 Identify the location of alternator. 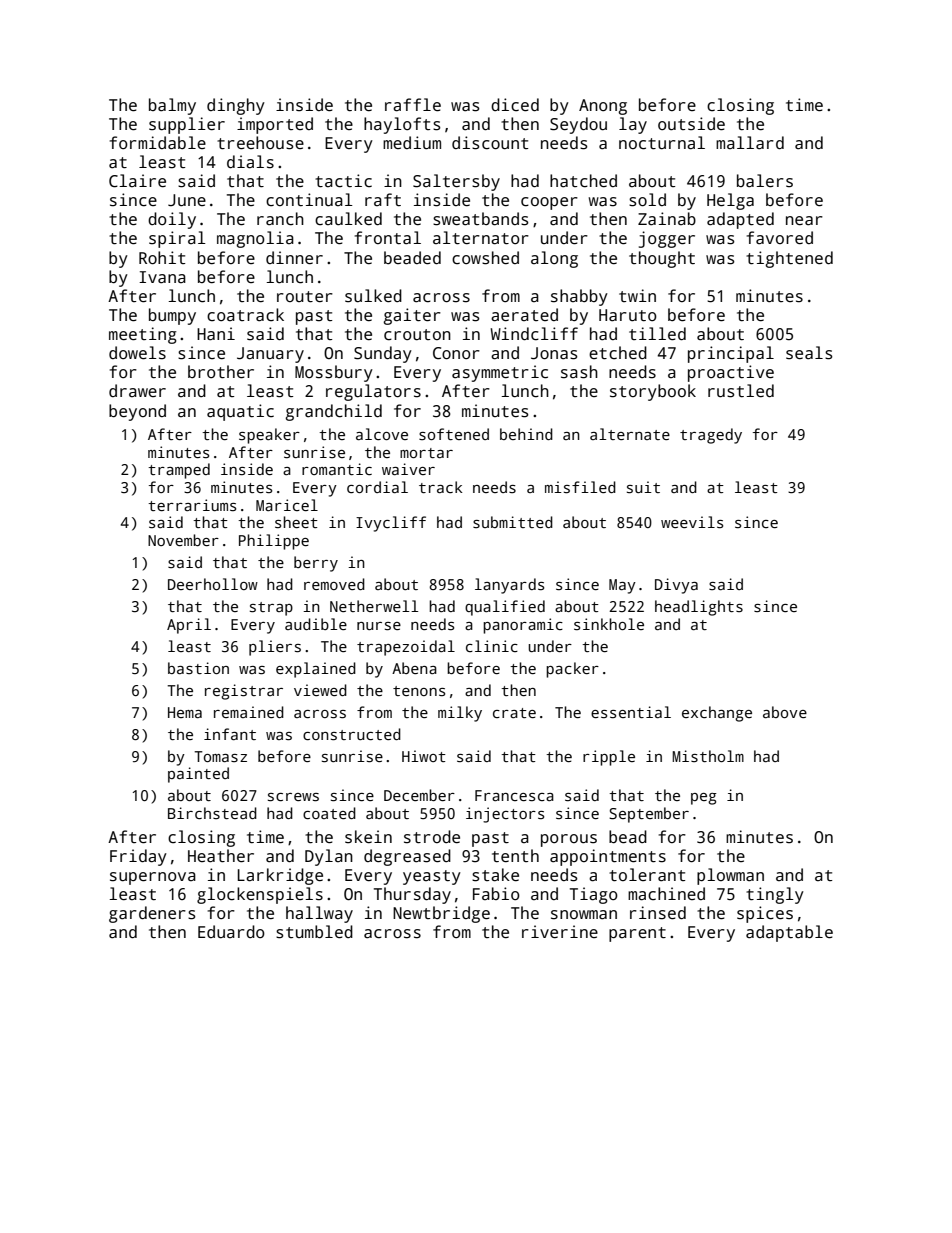
(481, 238).
